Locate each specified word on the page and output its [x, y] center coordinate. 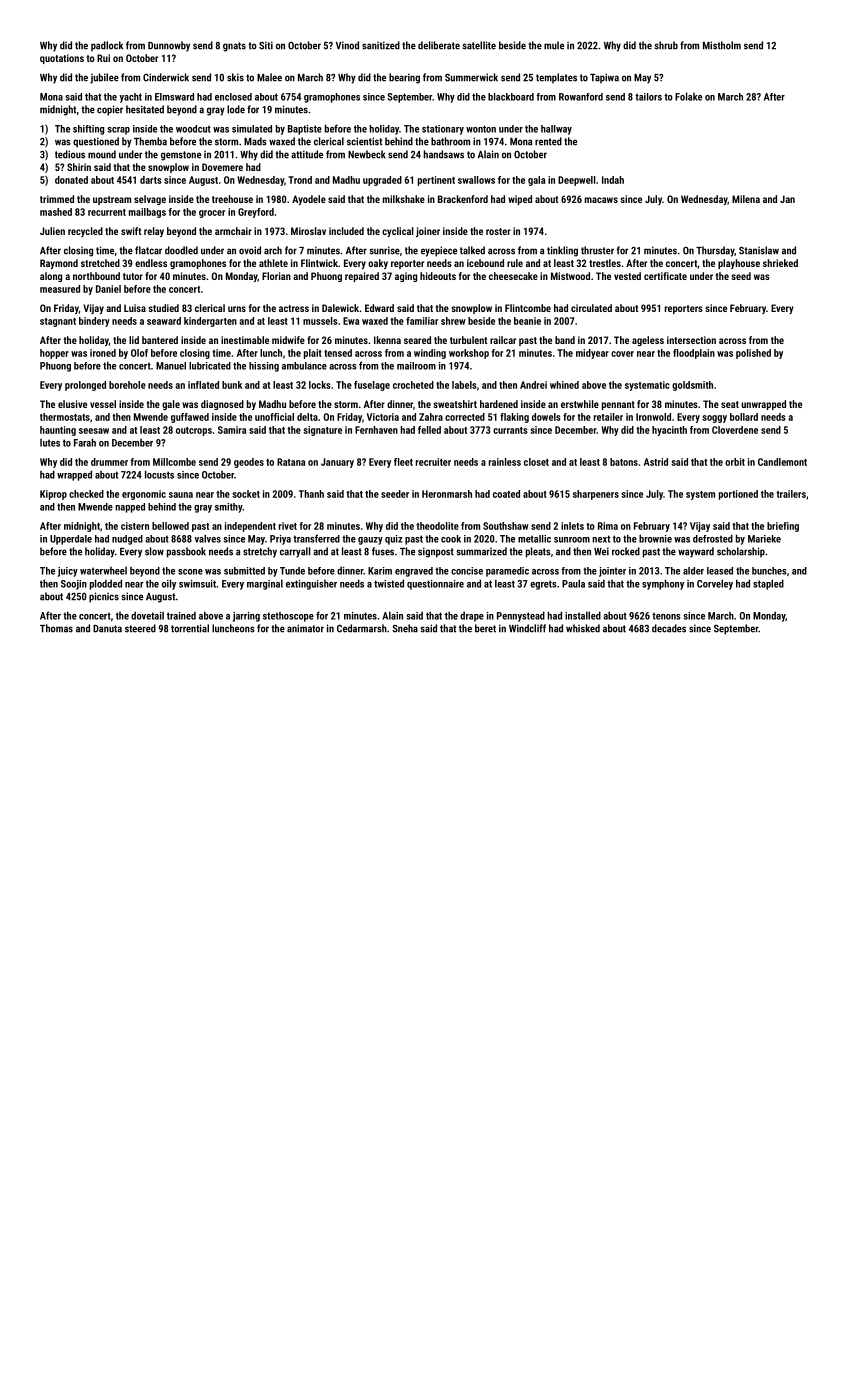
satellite [479, 45]
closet [536, 462]
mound [102, 154]
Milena [746, 199]
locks [320, 385]
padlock [107, 46]
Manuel [171, 366]
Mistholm [722, 45]
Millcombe [174, 462]
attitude [307, 154]
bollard [744, 417]
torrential [190, 628]
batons [624, 462]
